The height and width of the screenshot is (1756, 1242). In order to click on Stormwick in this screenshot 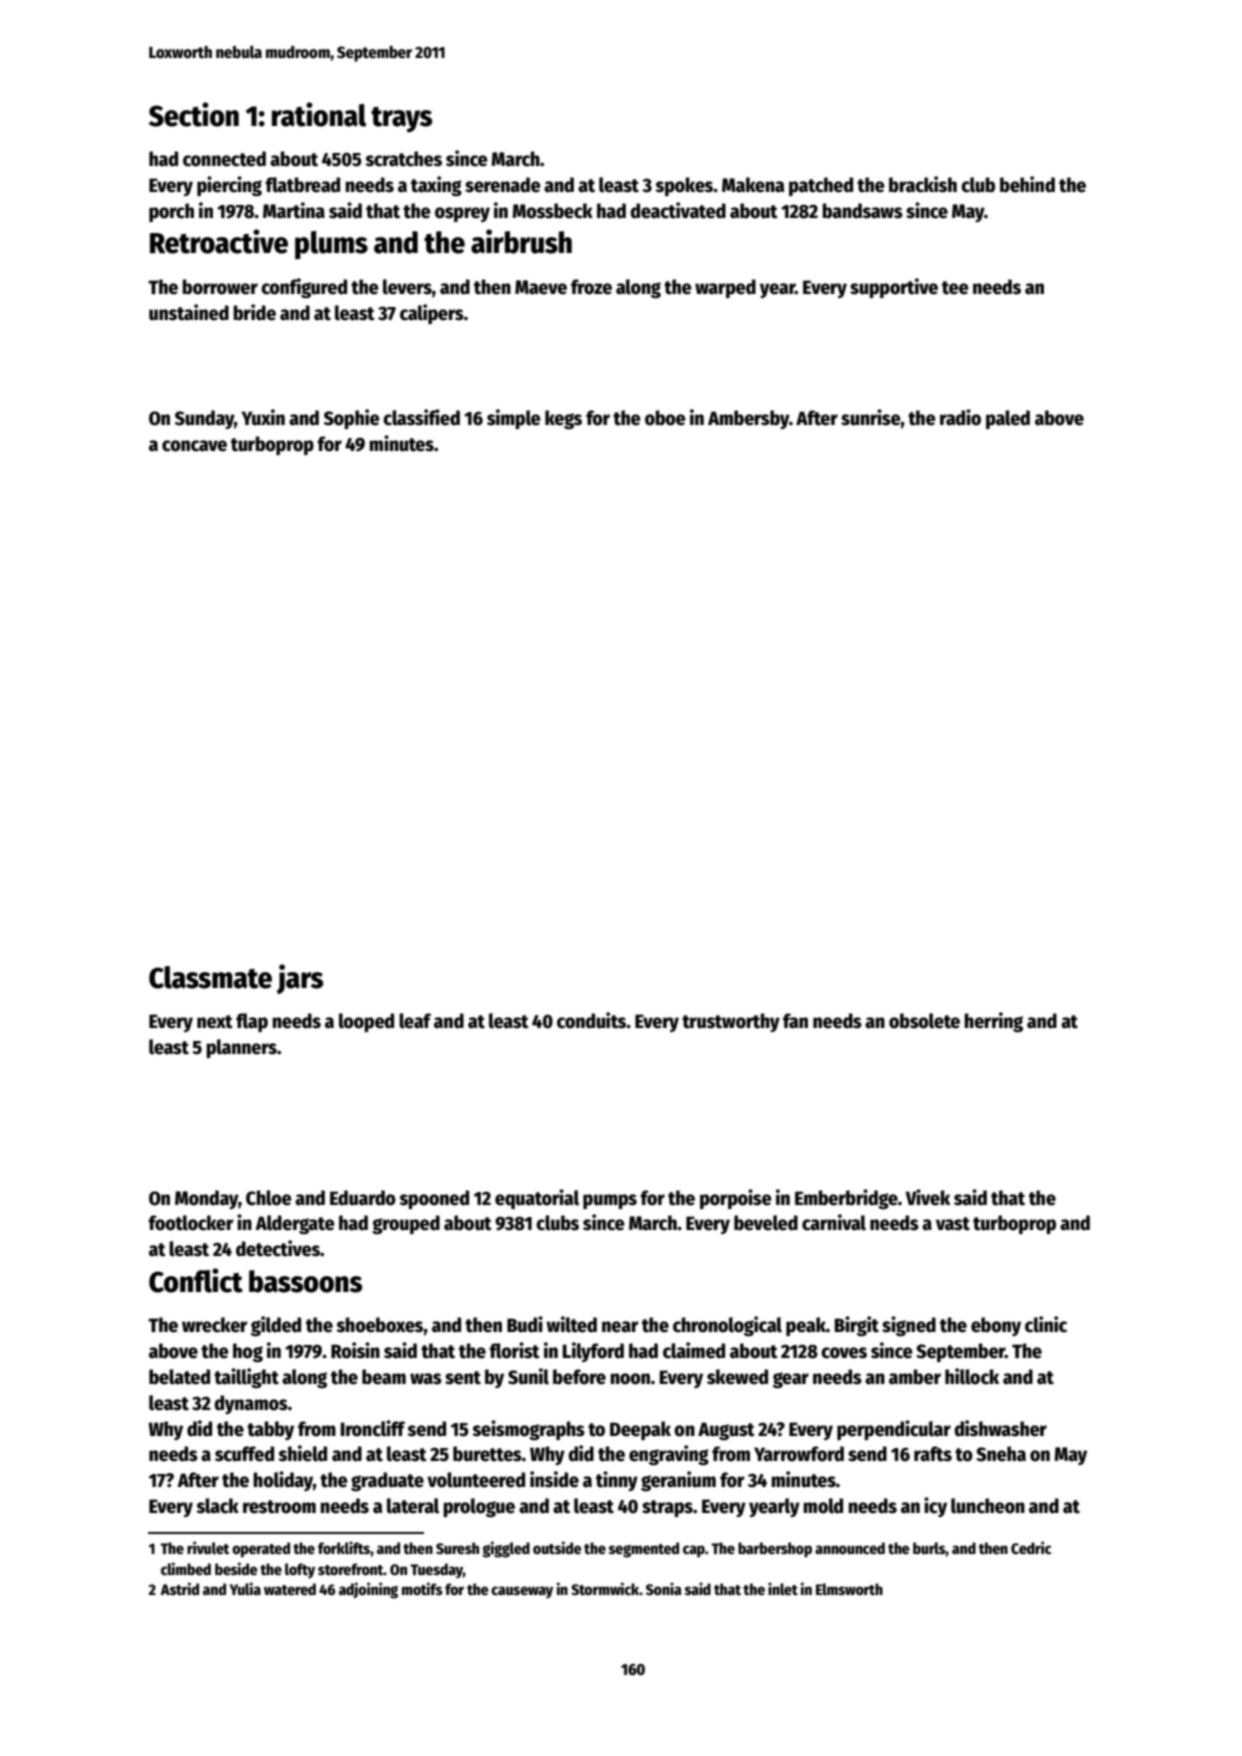, I will do `click(605, 1588)`.
